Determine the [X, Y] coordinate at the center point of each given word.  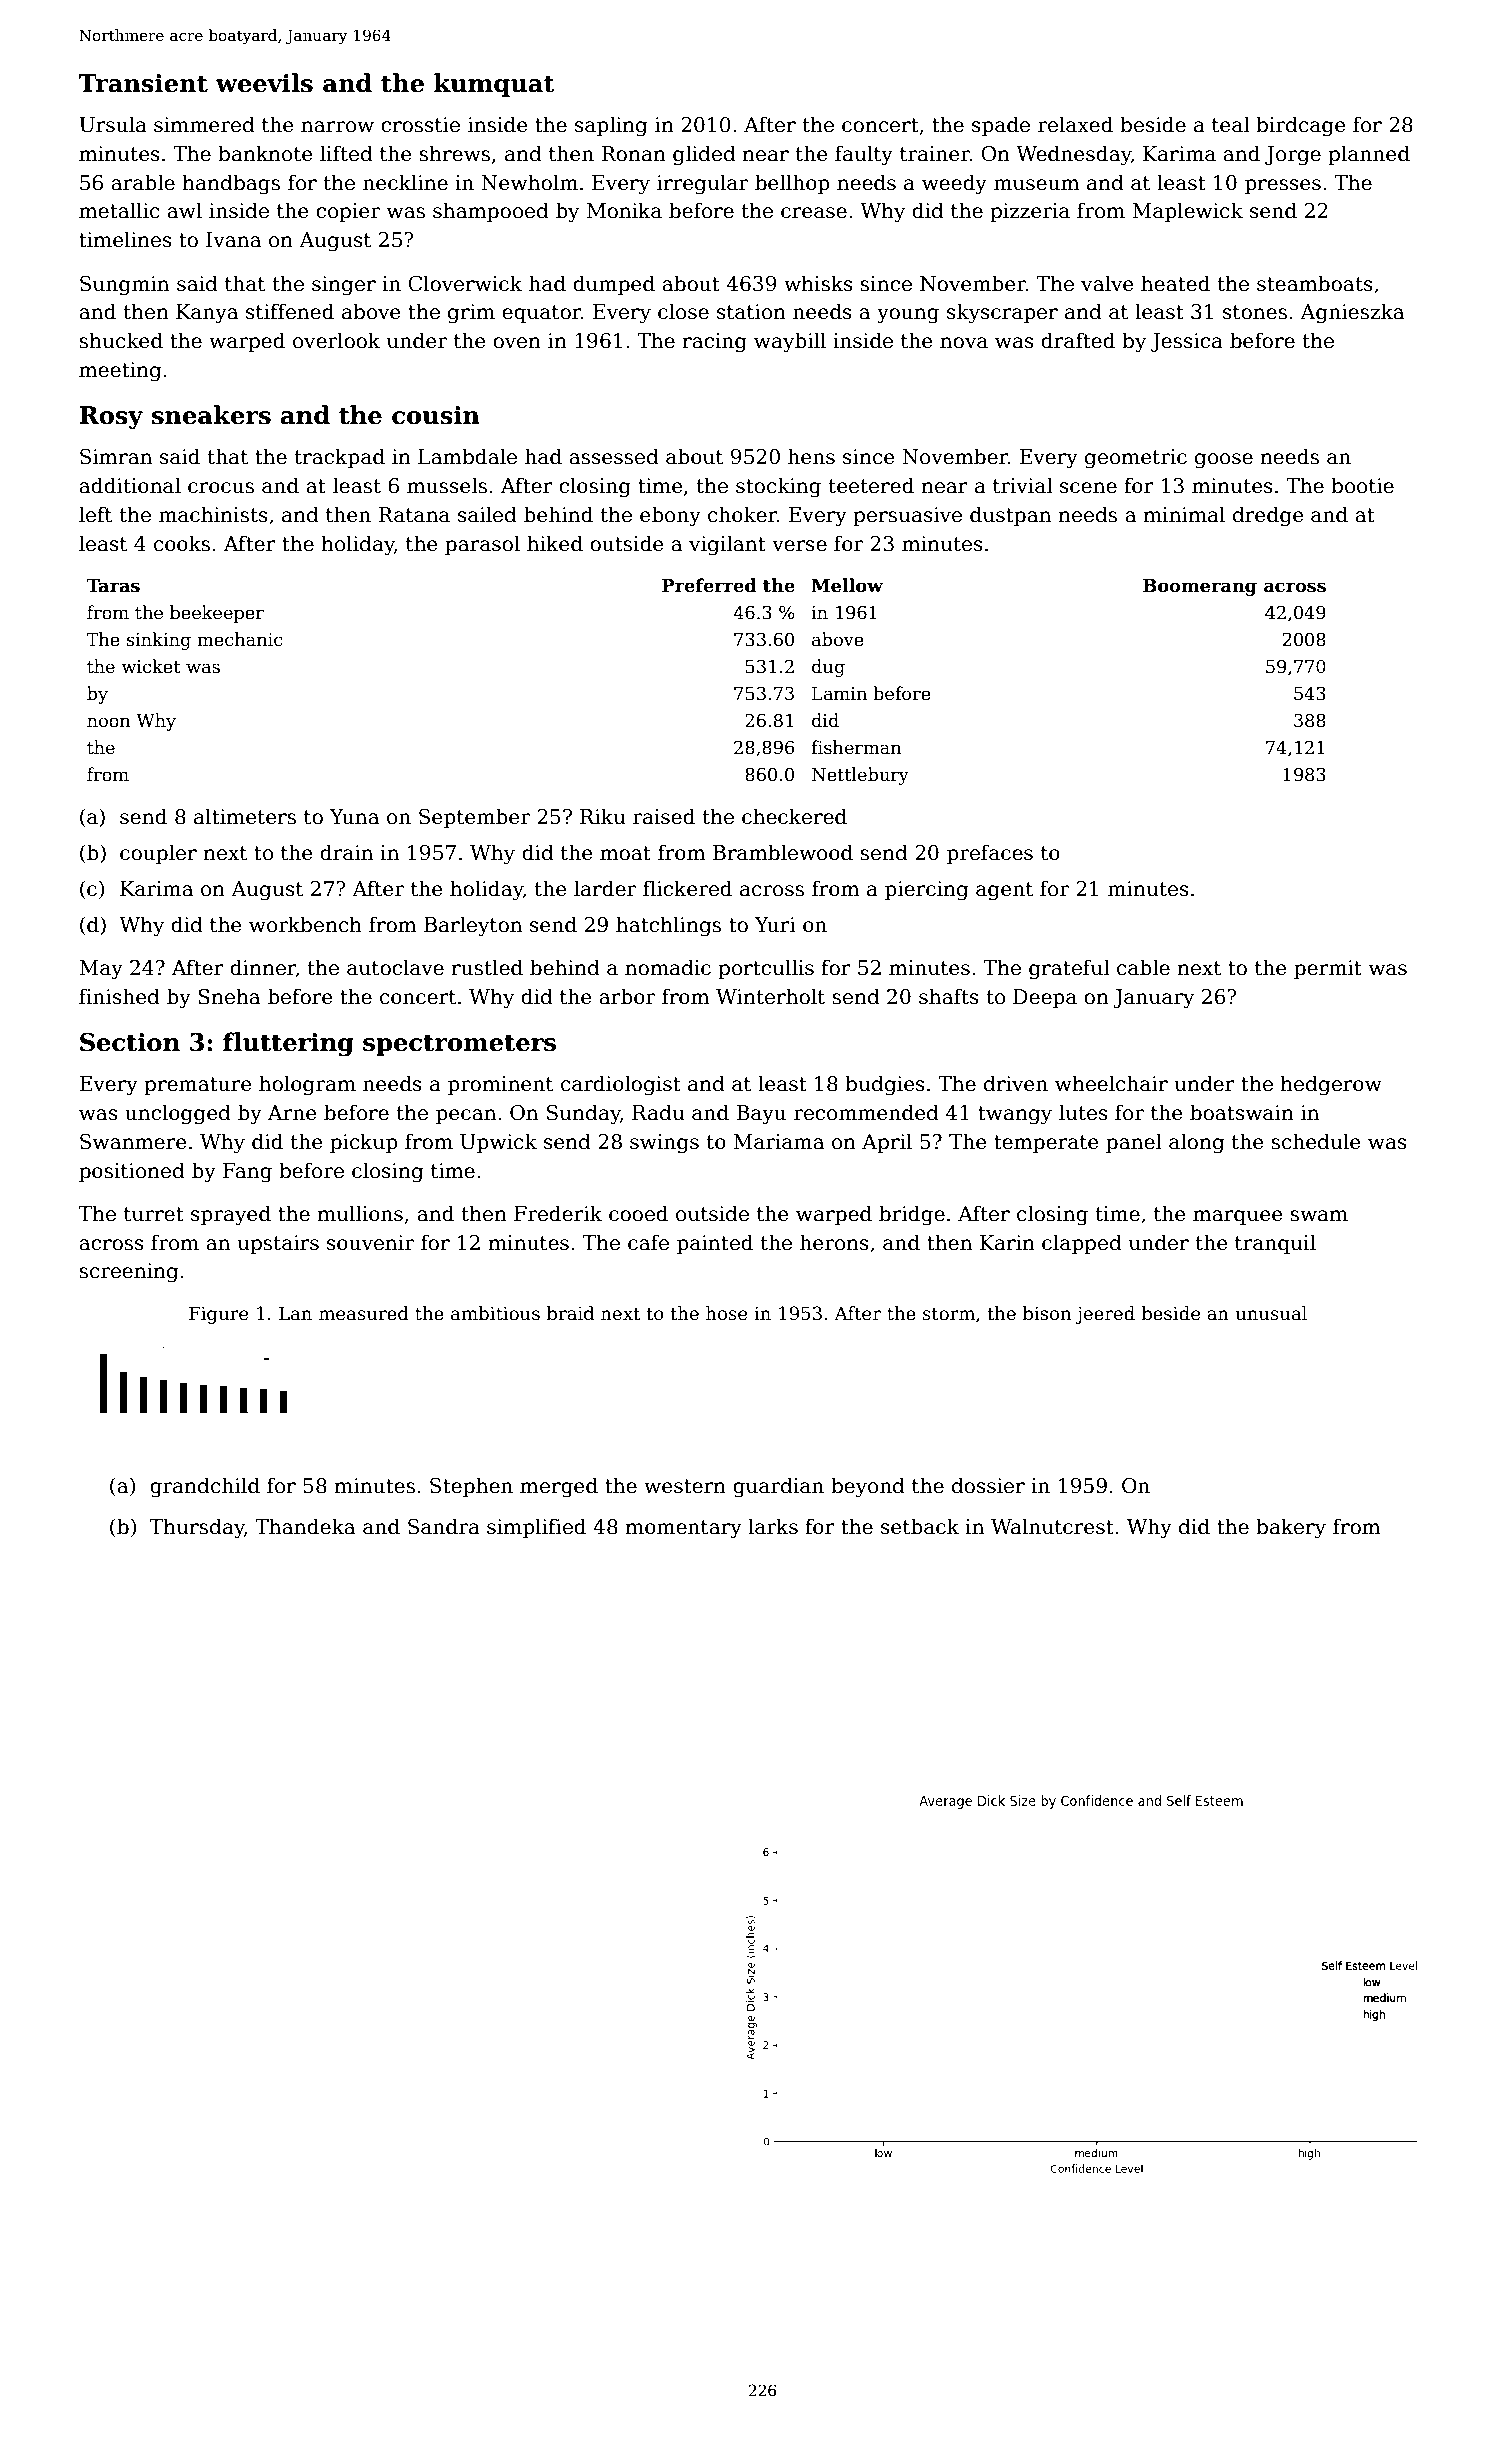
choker [742, 514]
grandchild [205, 1487]
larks [773, 1526]
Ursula [113, 124]
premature [198, 1086]
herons [834, 1242]
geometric [1136, 459]
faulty [864, 155]
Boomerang [1200, 587]
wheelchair [1111, 1083]
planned [1369, 155]
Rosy [111, 418]
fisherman [856, 747]
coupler [158, 854]
